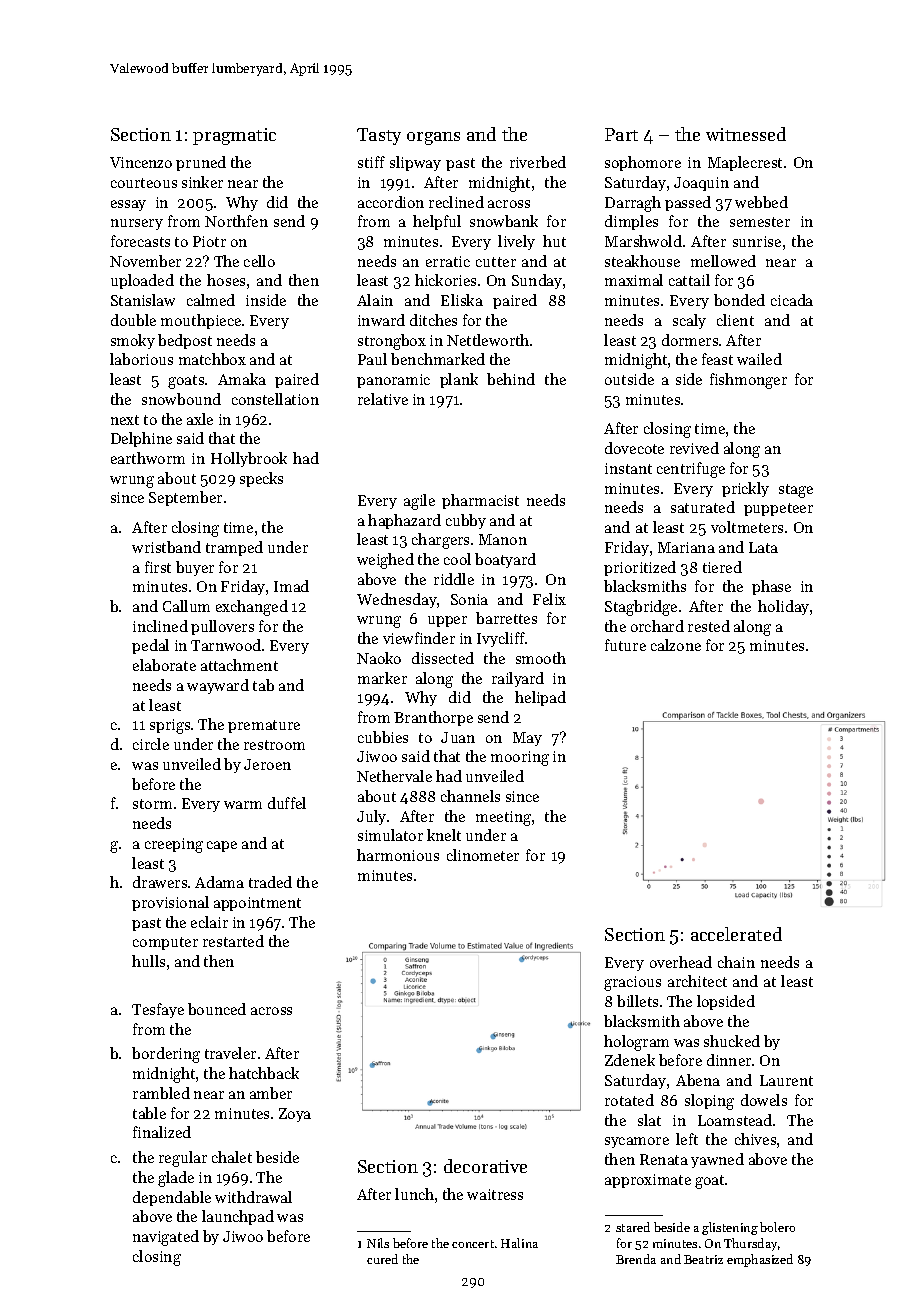  I want to click on Zdenek, so click(630, 1060).
